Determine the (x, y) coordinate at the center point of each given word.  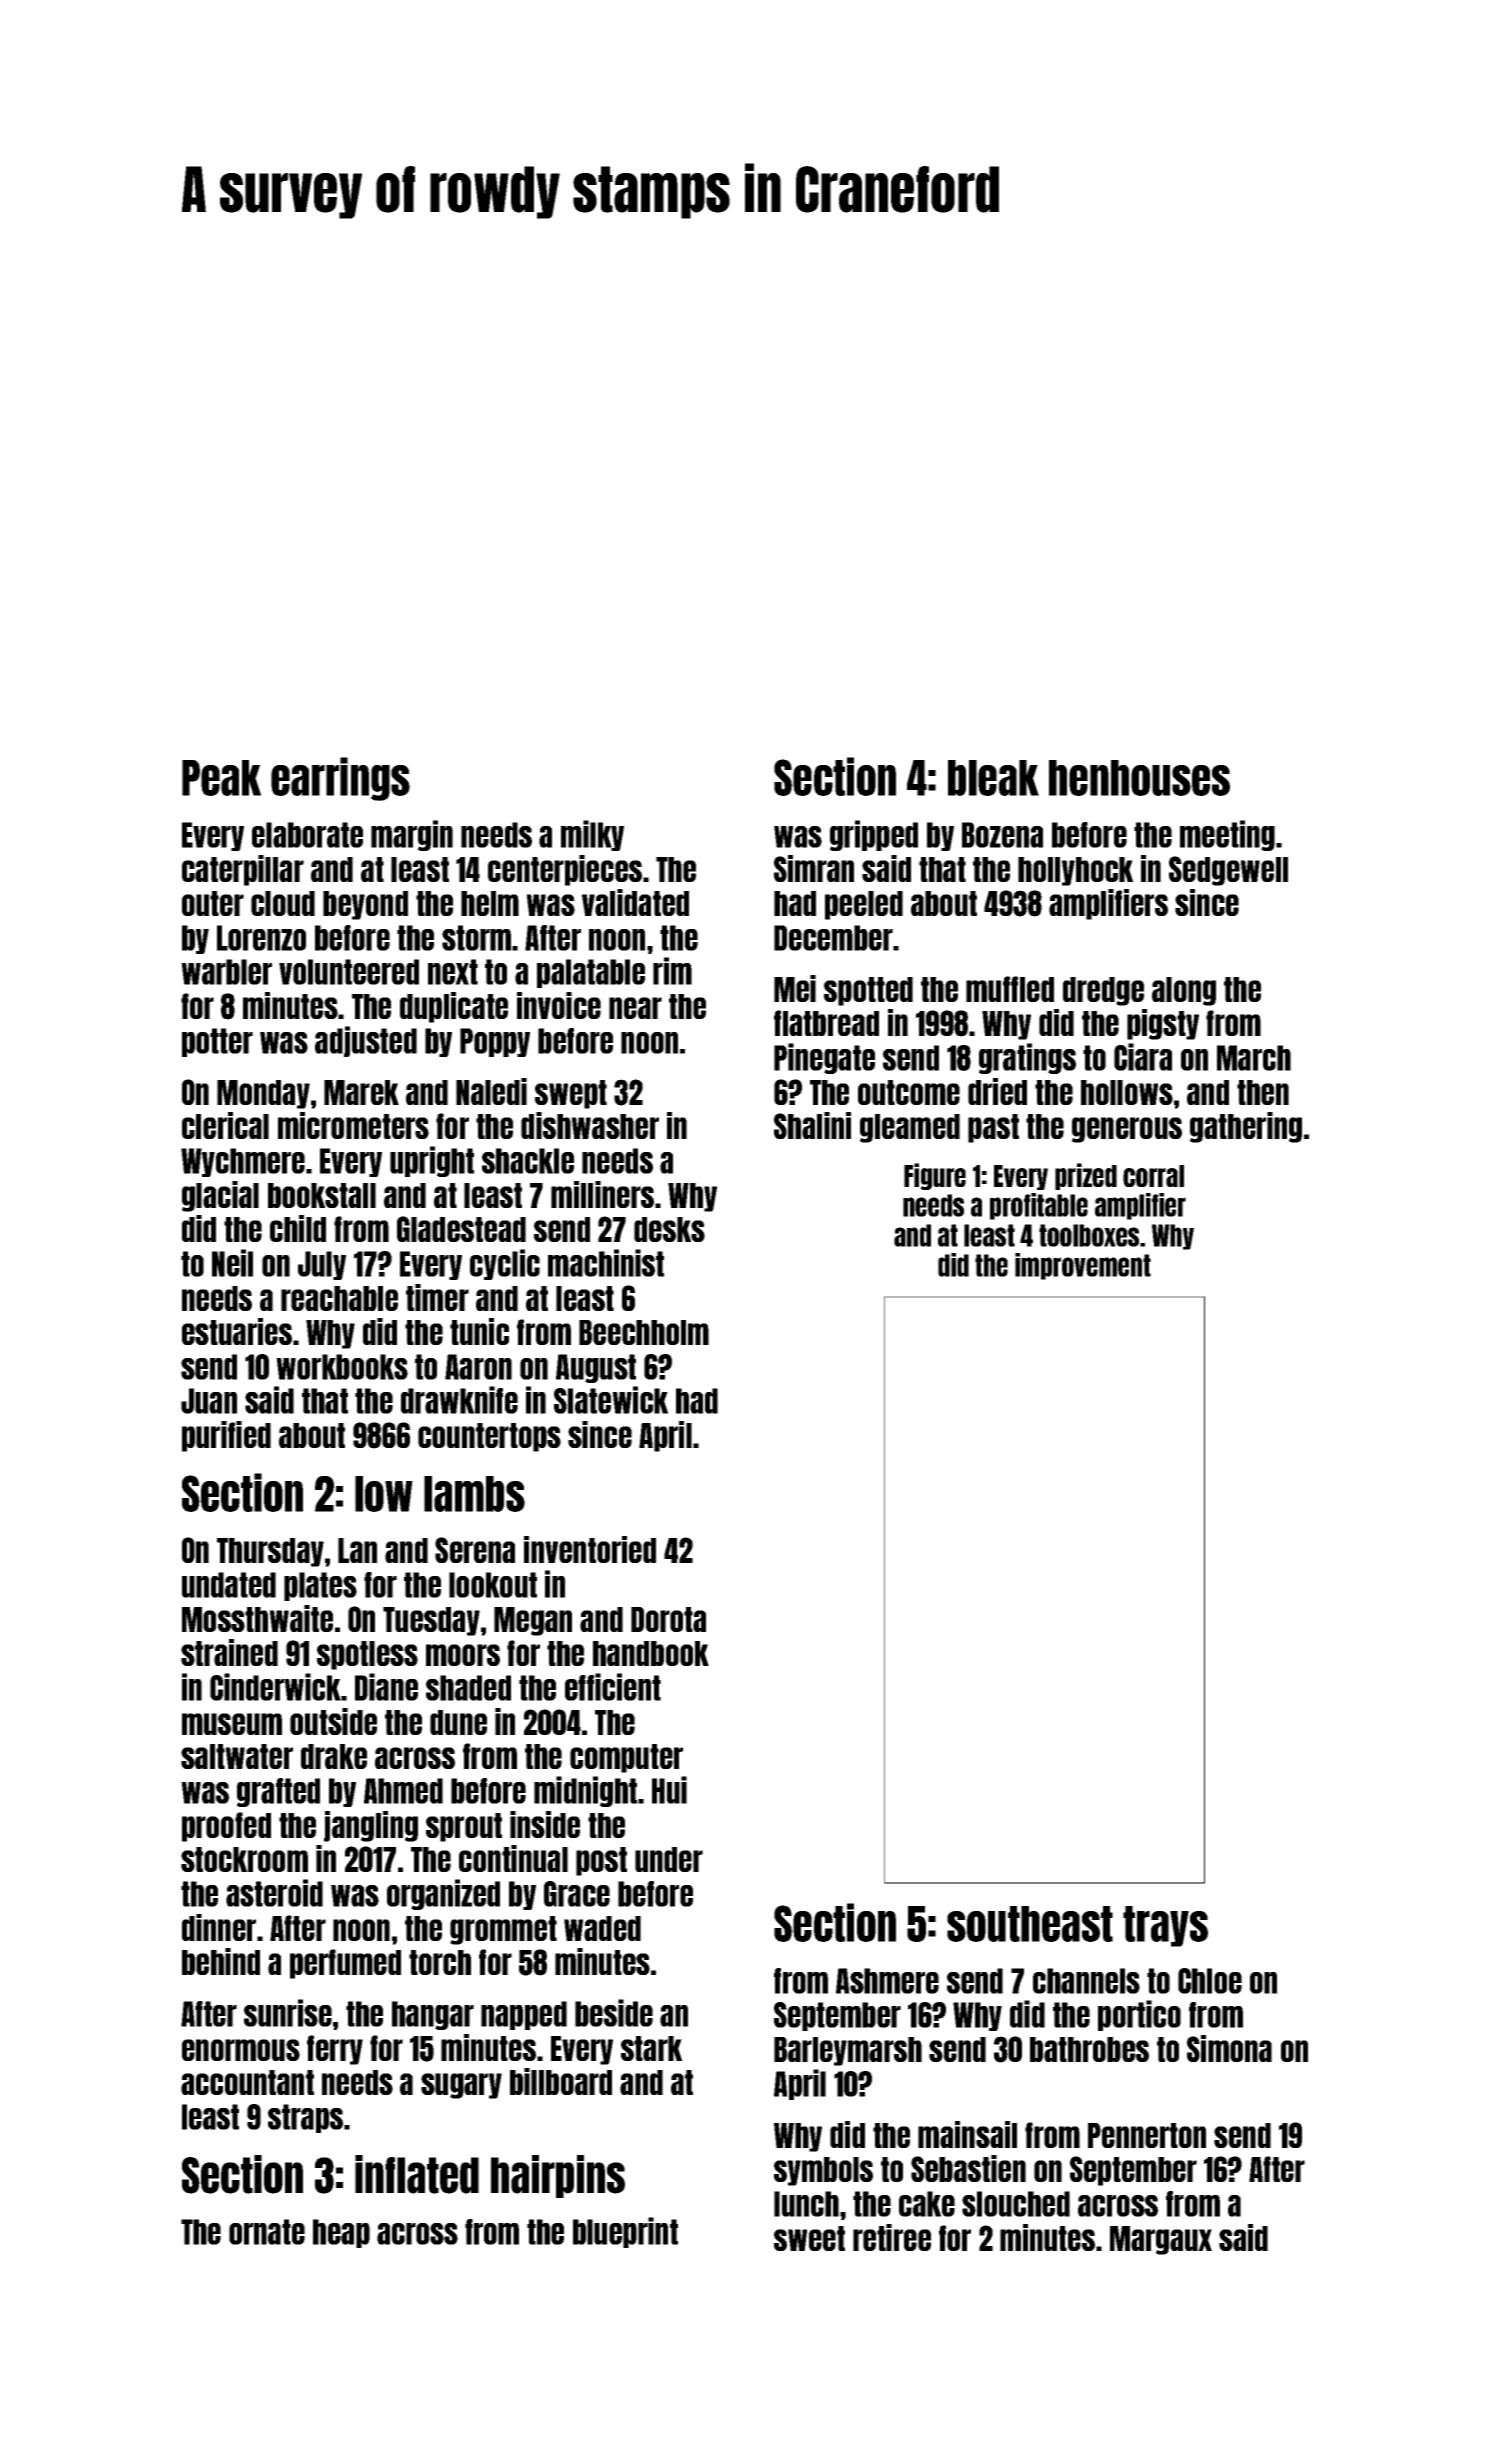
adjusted (366, 1041)
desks (669, 1229)
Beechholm (644, 1332)
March (1254, 1058)
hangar (433, 2015)
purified (226, 1436)
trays (1165, 1926)
